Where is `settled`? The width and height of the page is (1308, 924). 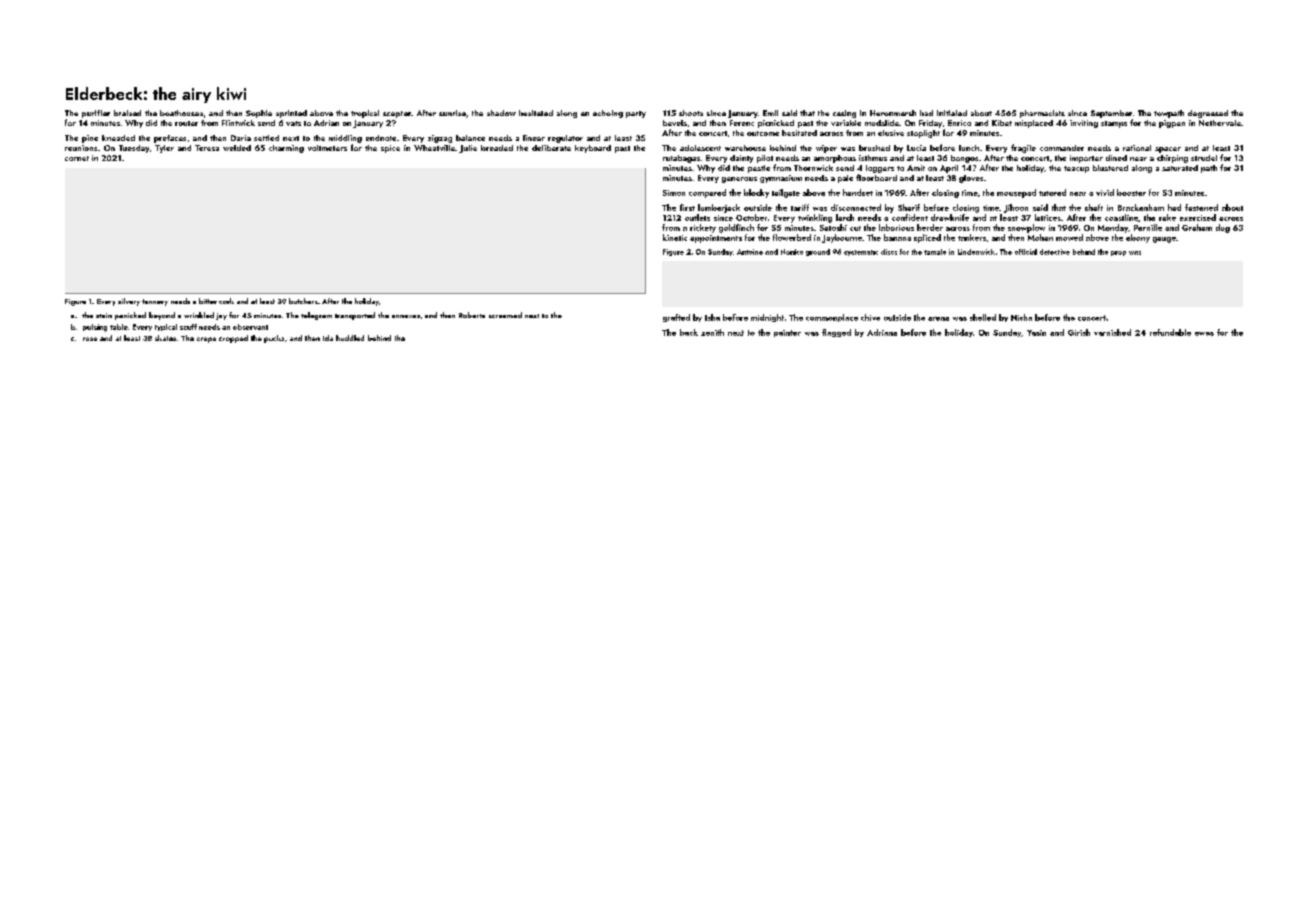
settled is located at coordinates (266, 138).
